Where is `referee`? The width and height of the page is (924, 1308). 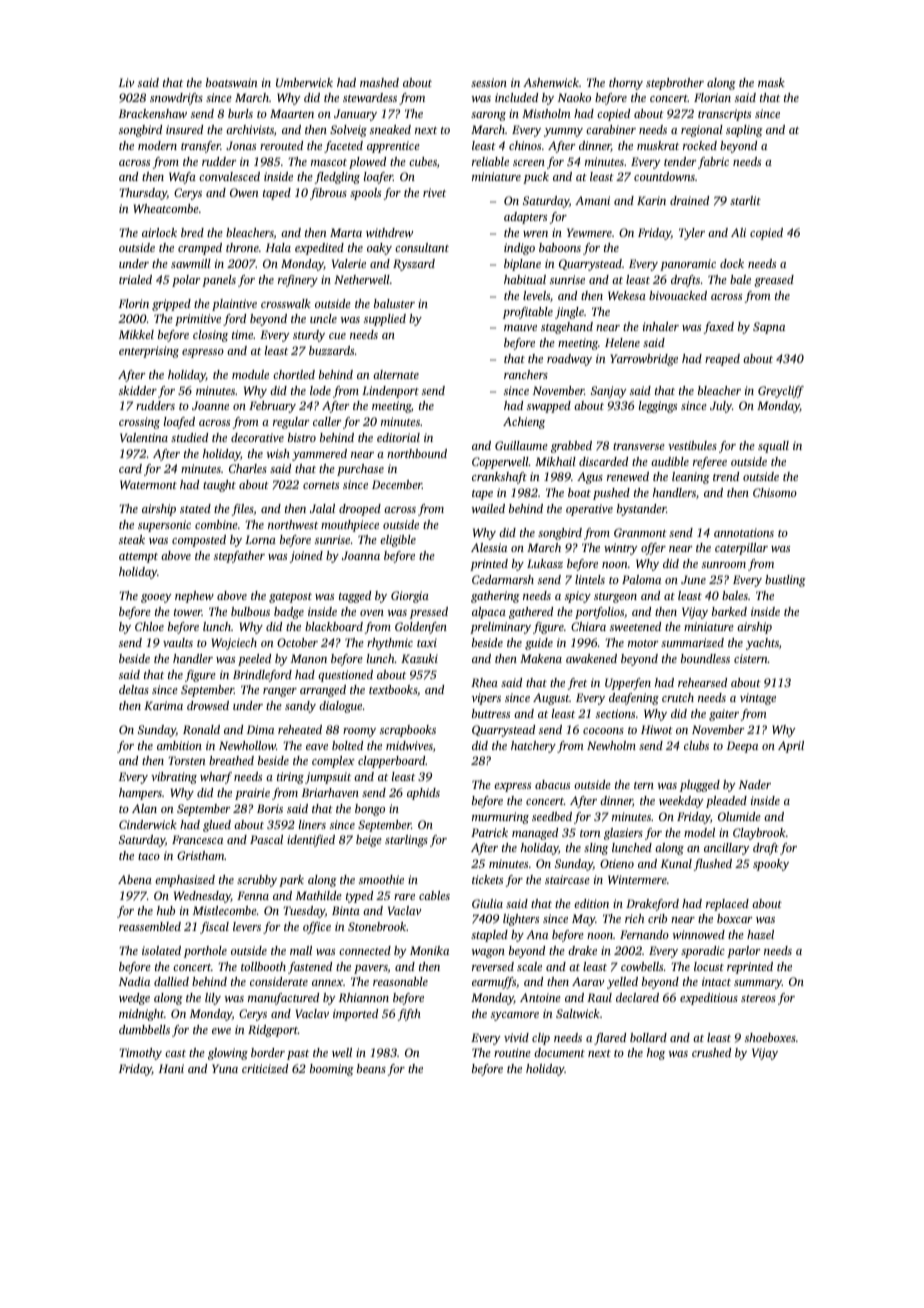 referee is located at coordinates (710, 463).
